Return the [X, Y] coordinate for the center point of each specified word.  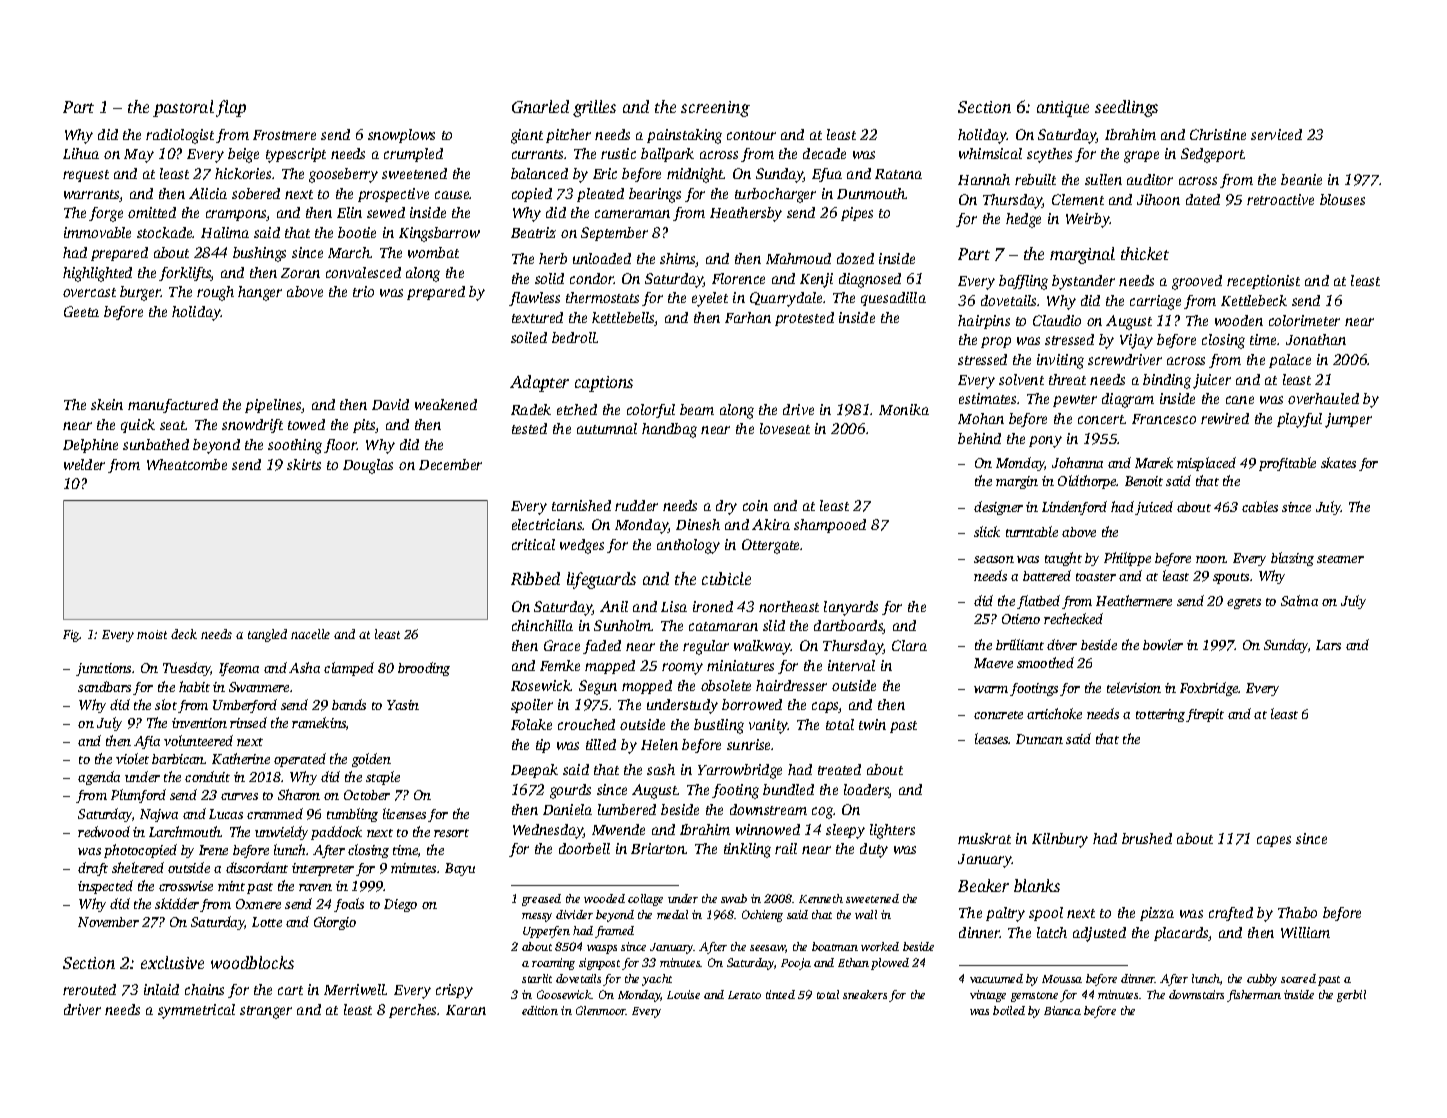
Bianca [1062, 1010]
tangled [267, 635]
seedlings [1126, 108]
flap [231, 108]
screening [715, 109]
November [108, 922]
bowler [1163, 644]
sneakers [865, 994]
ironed [713, 606]
